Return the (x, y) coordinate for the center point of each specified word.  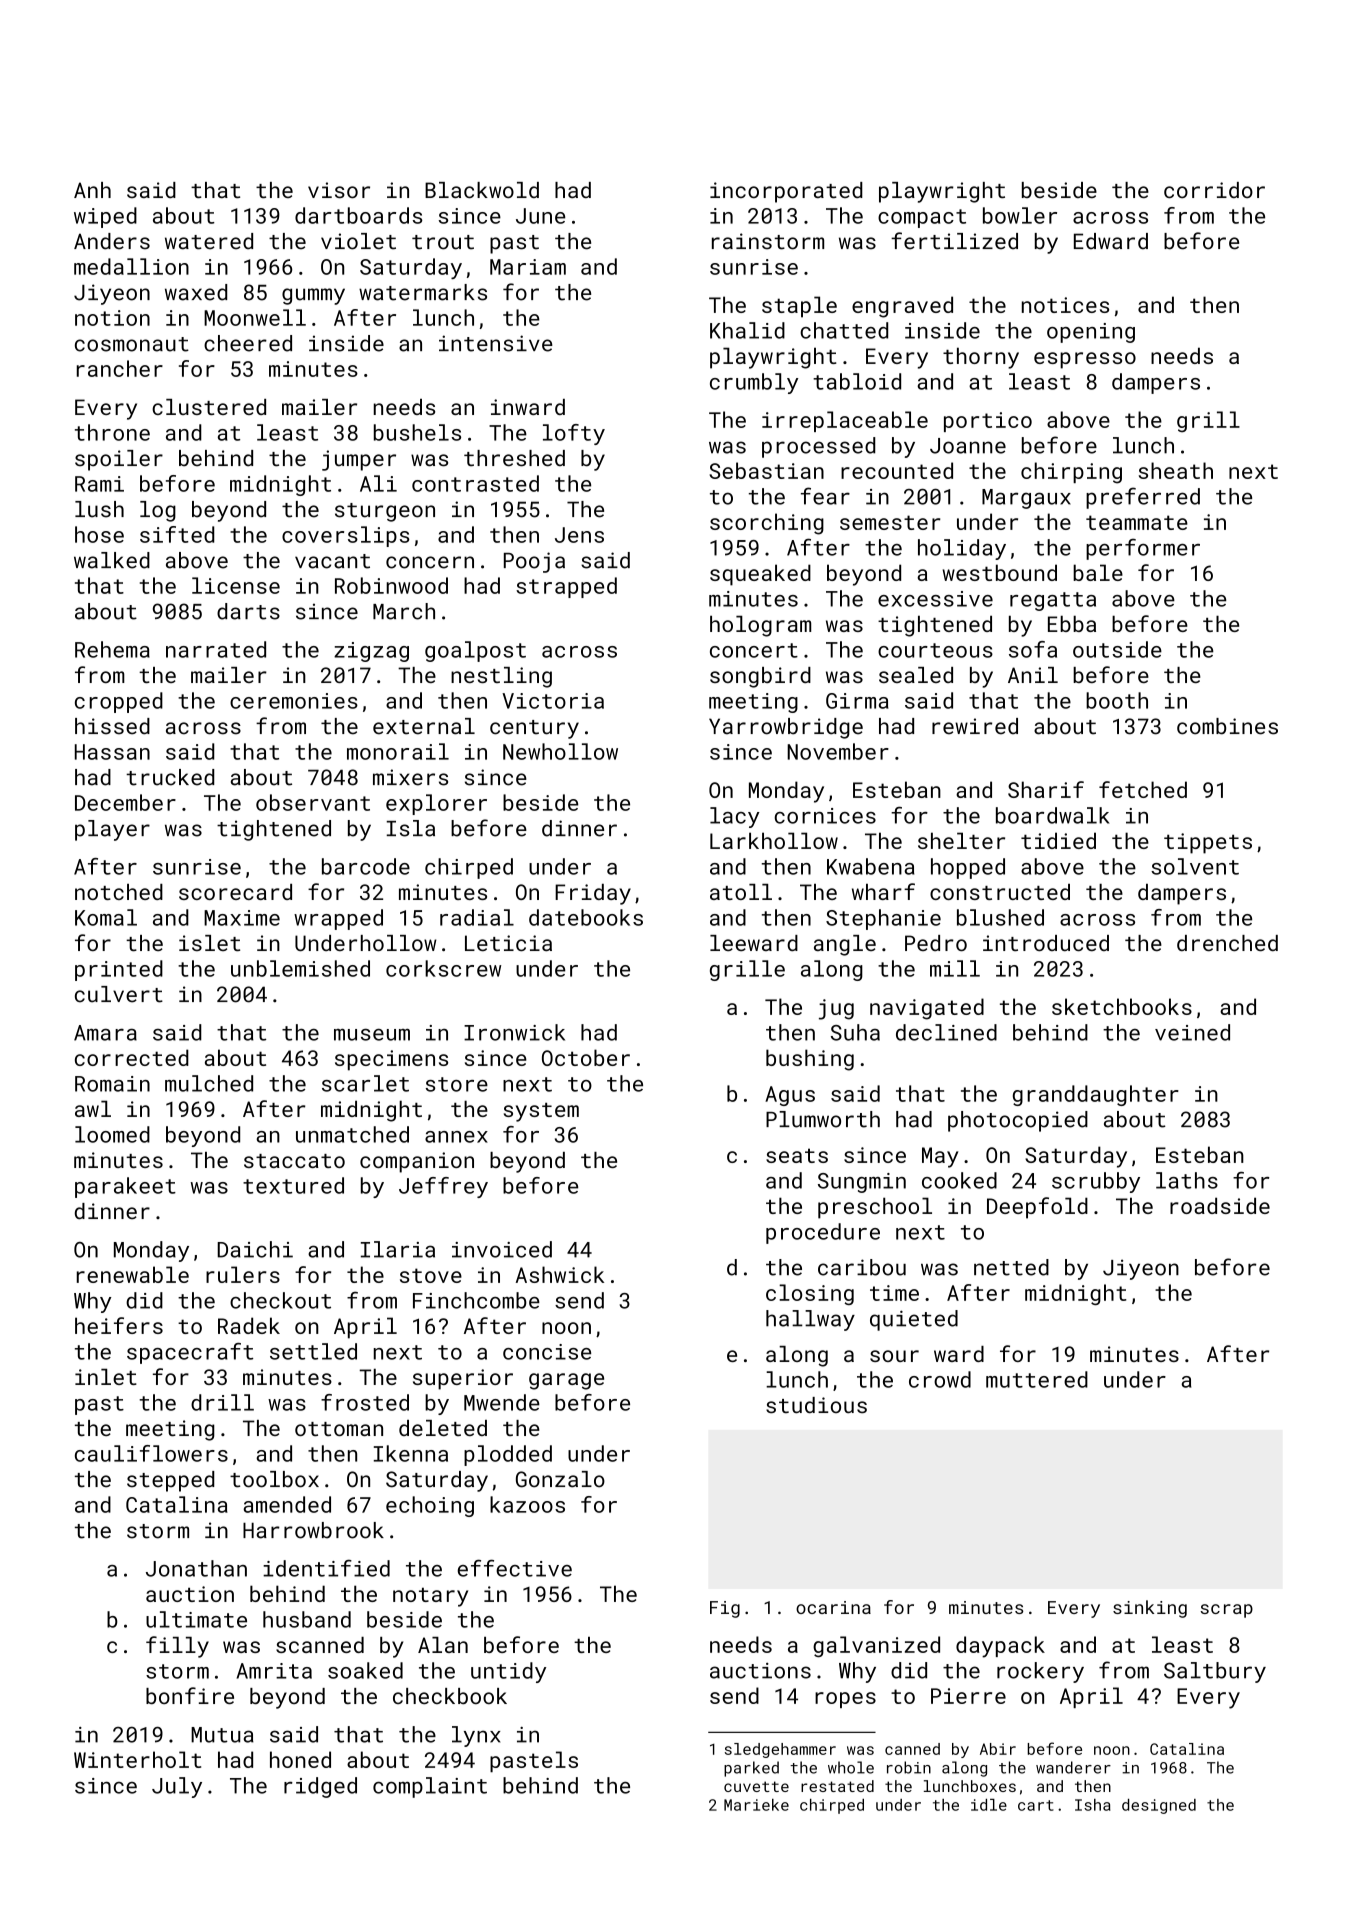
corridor (1214, 190)
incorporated (786, 192)
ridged (320, 1787)
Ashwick (560, 1274)
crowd (940, 1379)
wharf (883, 891)
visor (339, 190)
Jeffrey (443, 1187)
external (424, 726)
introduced (1046, 943)
